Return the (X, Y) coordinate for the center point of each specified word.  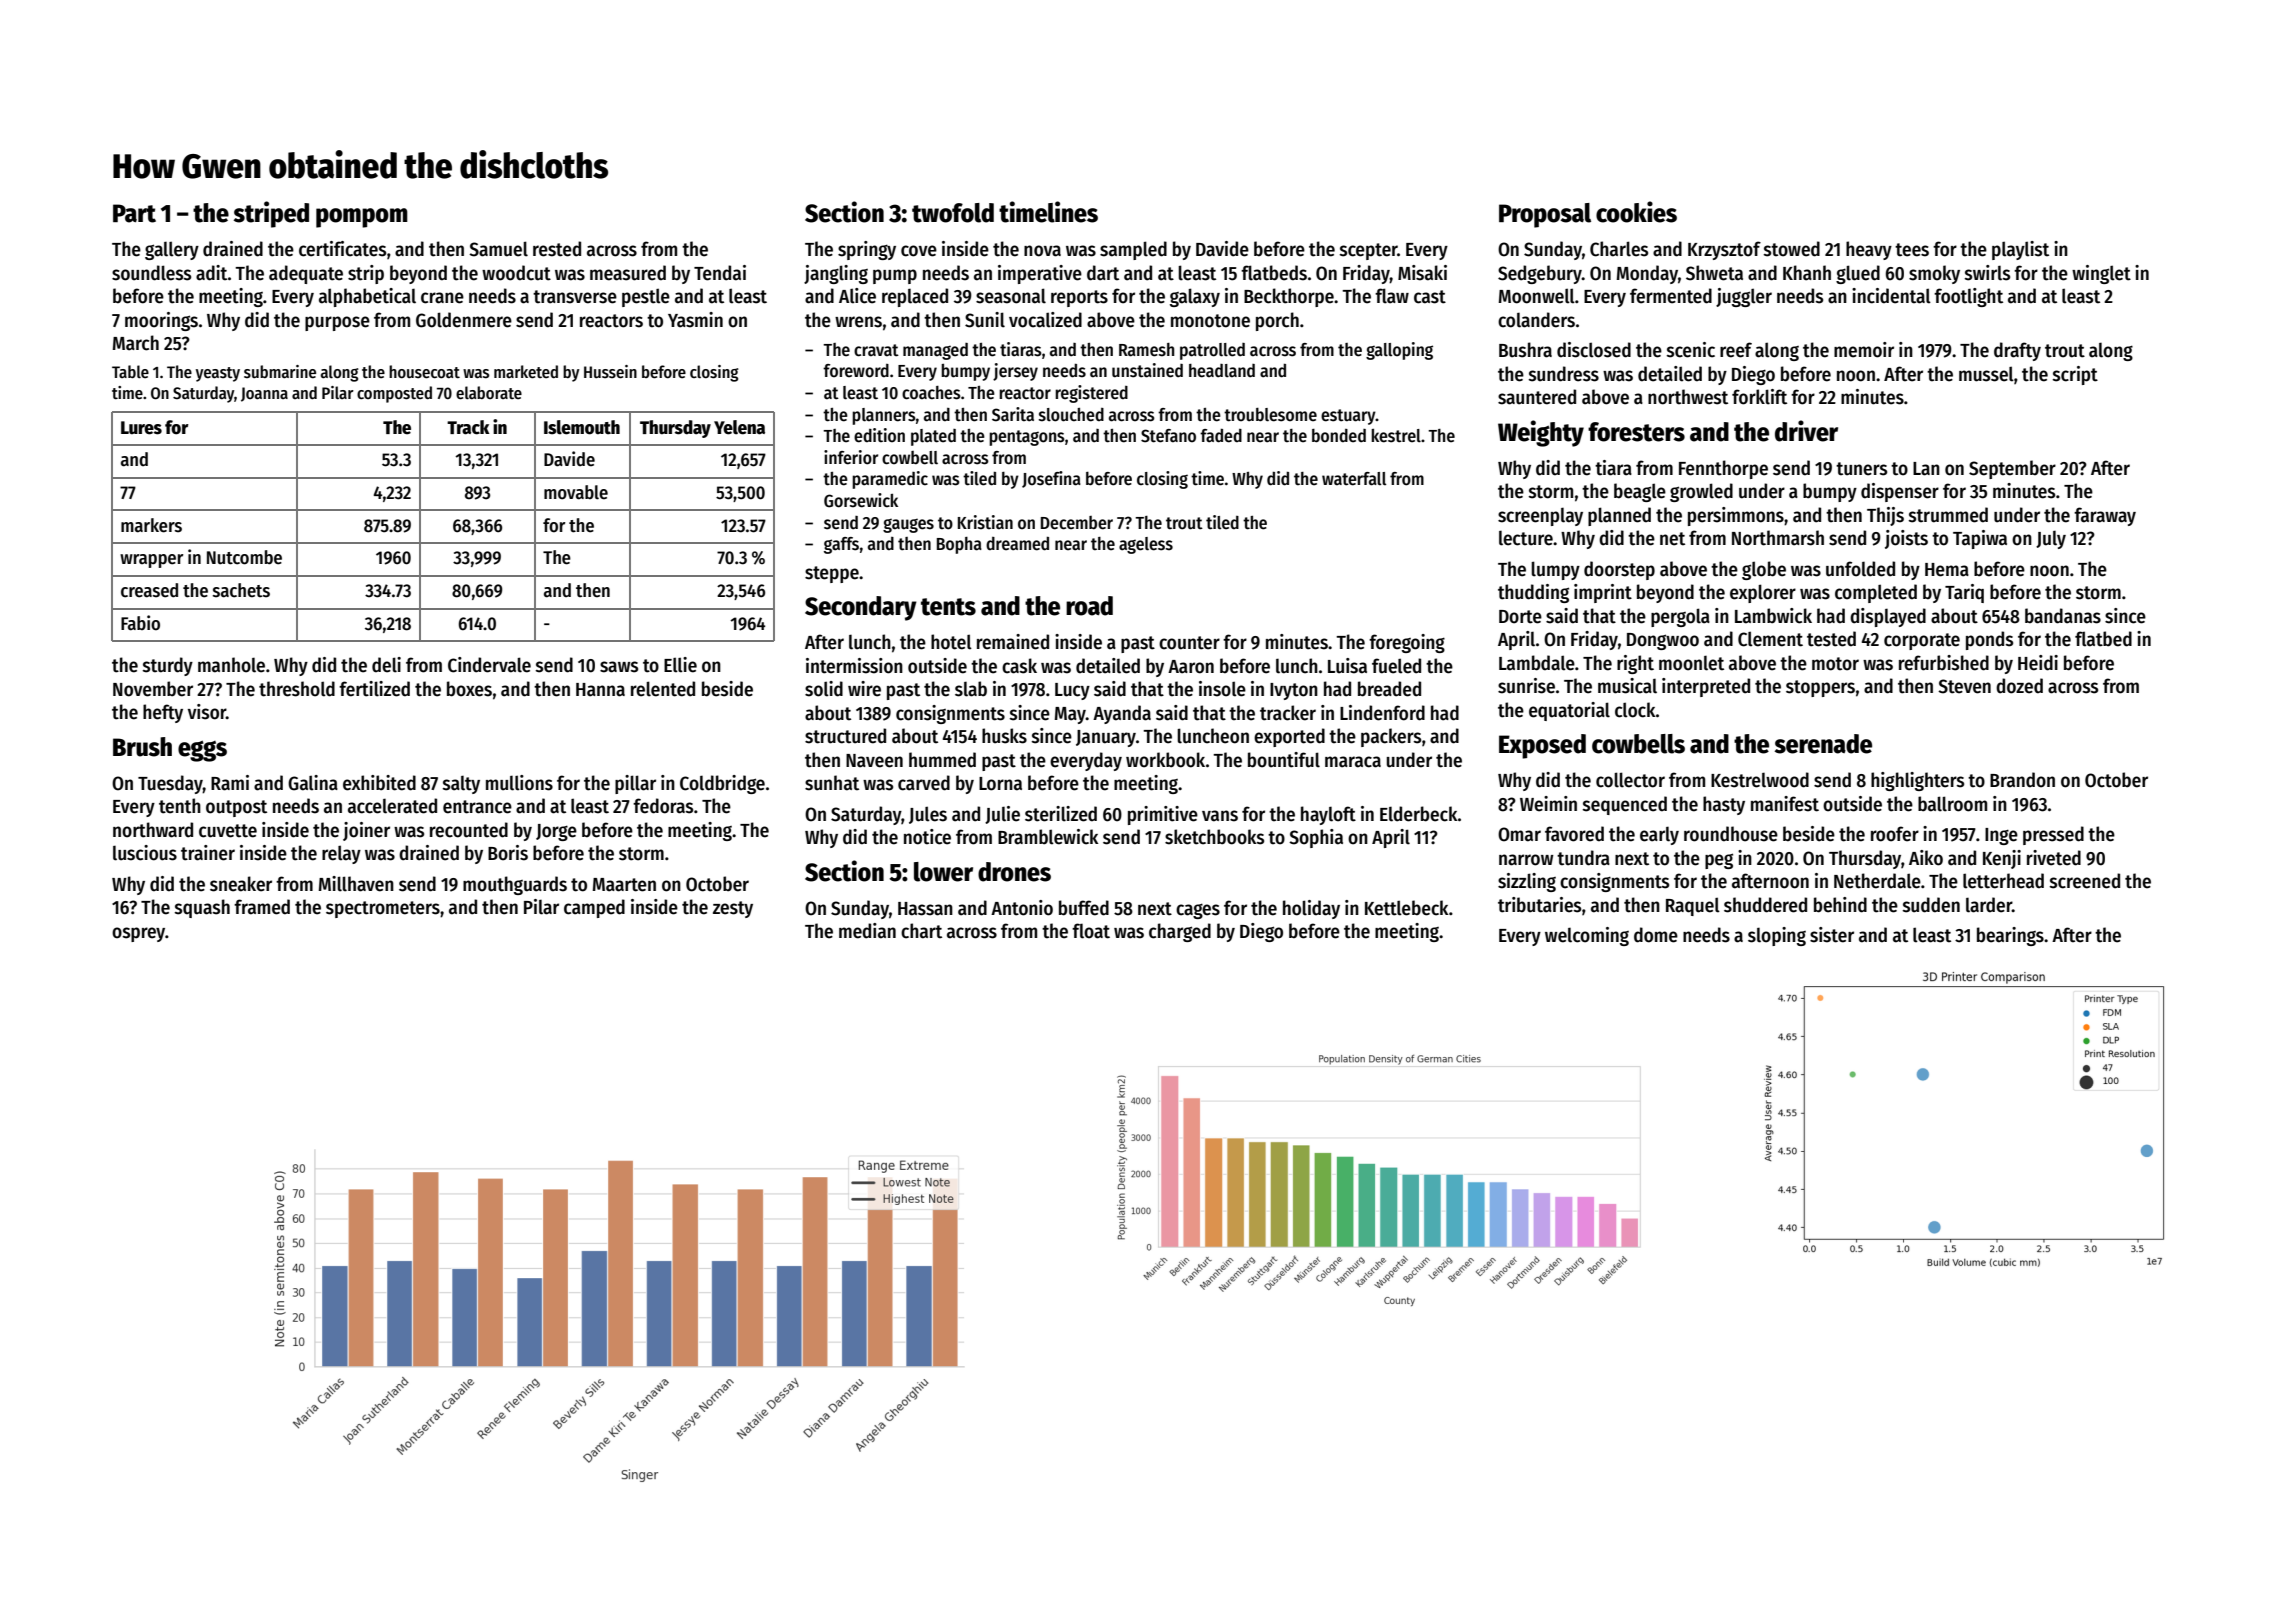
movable (576, 492)
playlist (2020, 250)
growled (1701, 492)
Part (134, 213)
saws (619, 667)
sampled (1133, 250)
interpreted (1706, 687)
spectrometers (383, 909)
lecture (1526, 538)
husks (1004, 736)
